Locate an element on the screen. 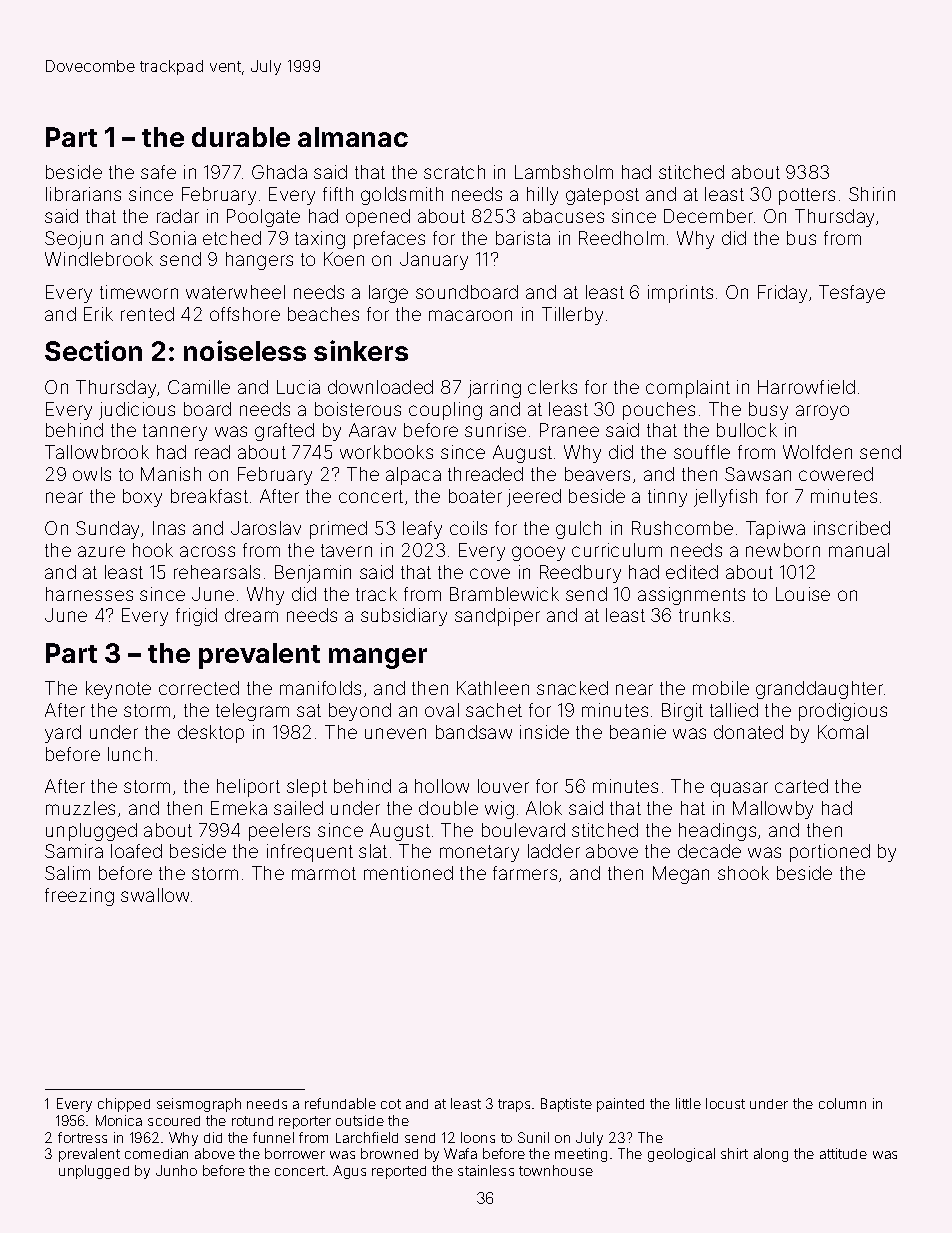 Image resolution: width=952 pixels, height=1233 pixels. Seojun is located at coordinates (74, 240).
